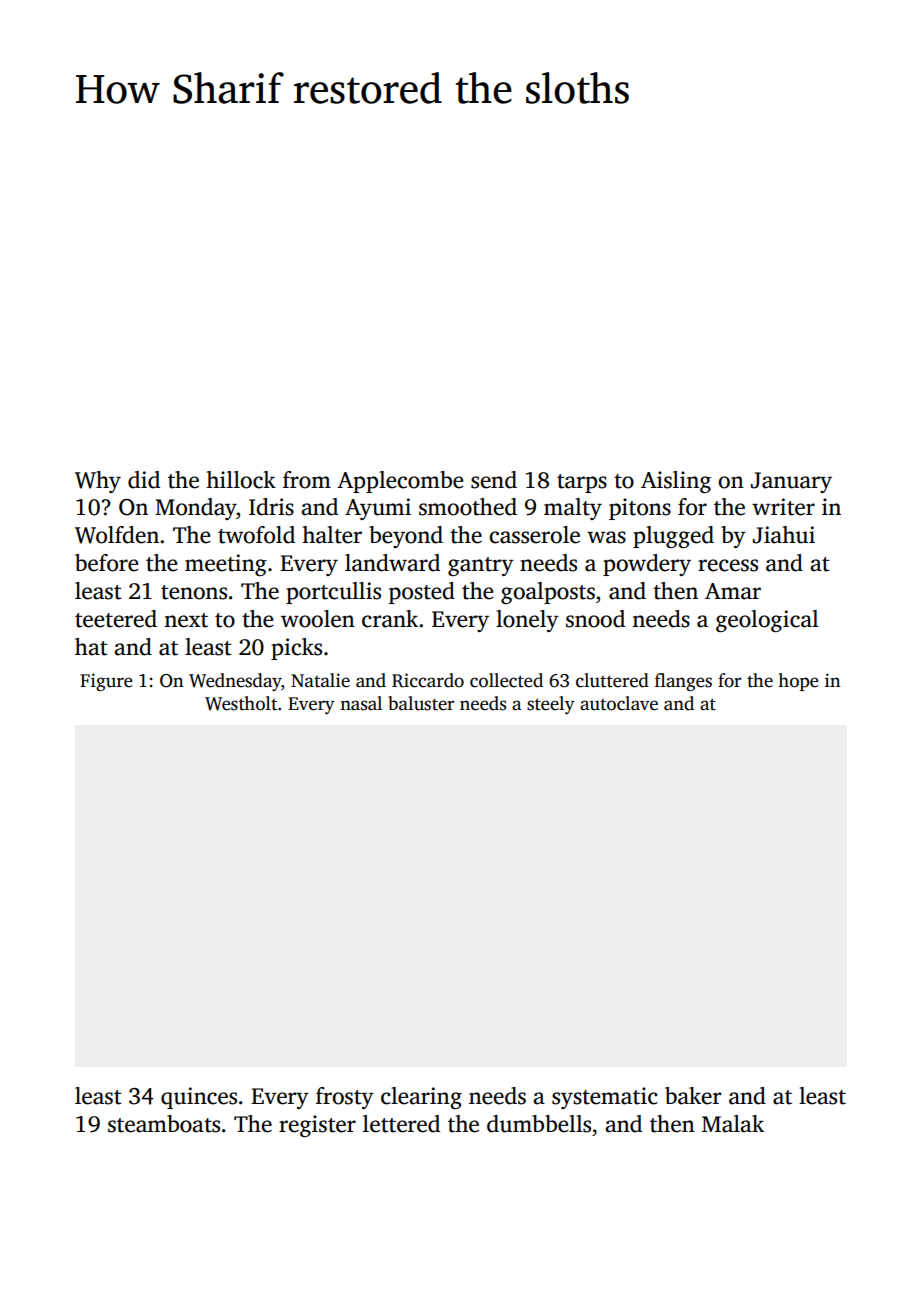  Describe the element at coordinates (241, 703) in the document. I see `Westholt` at that location.
